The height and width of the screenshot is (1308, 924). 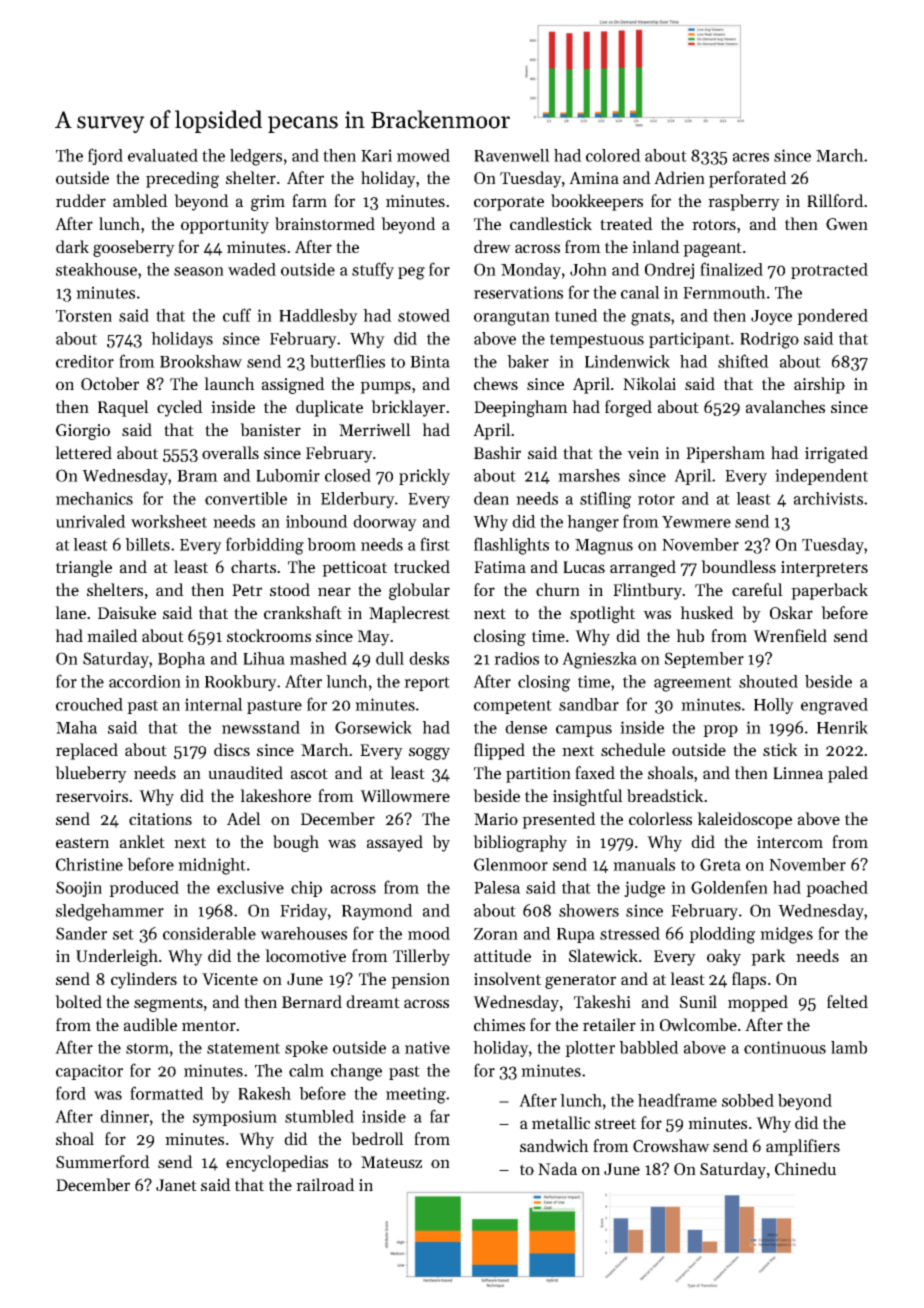 What do you see at coordinates (176, 1185) in the screenshot?
I see `Janet` at bounding box center [176, 1185].
